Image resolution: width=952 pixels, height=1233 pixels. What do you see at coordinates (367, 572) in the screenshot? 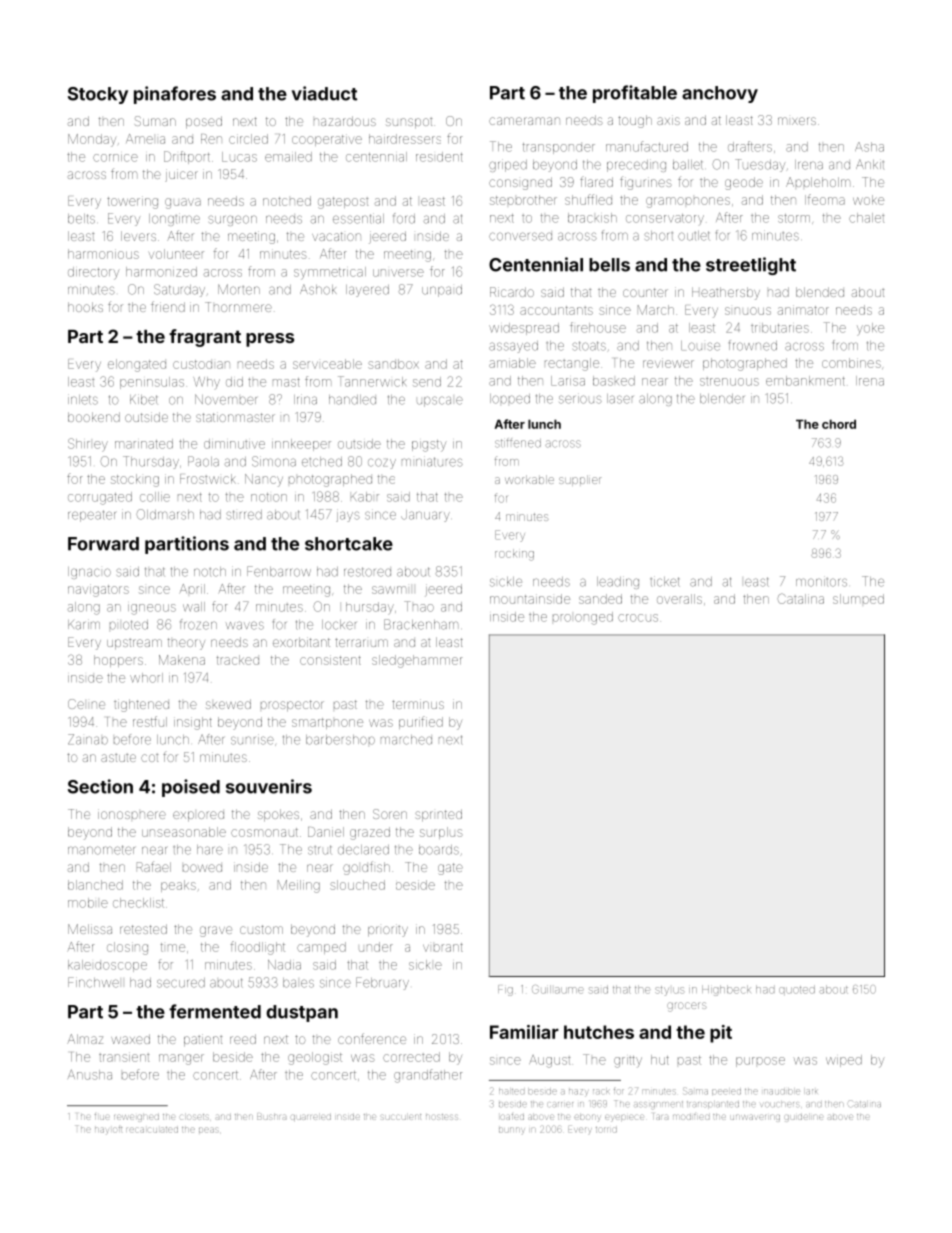
I see `restored` at bounding box center [367, 572].
